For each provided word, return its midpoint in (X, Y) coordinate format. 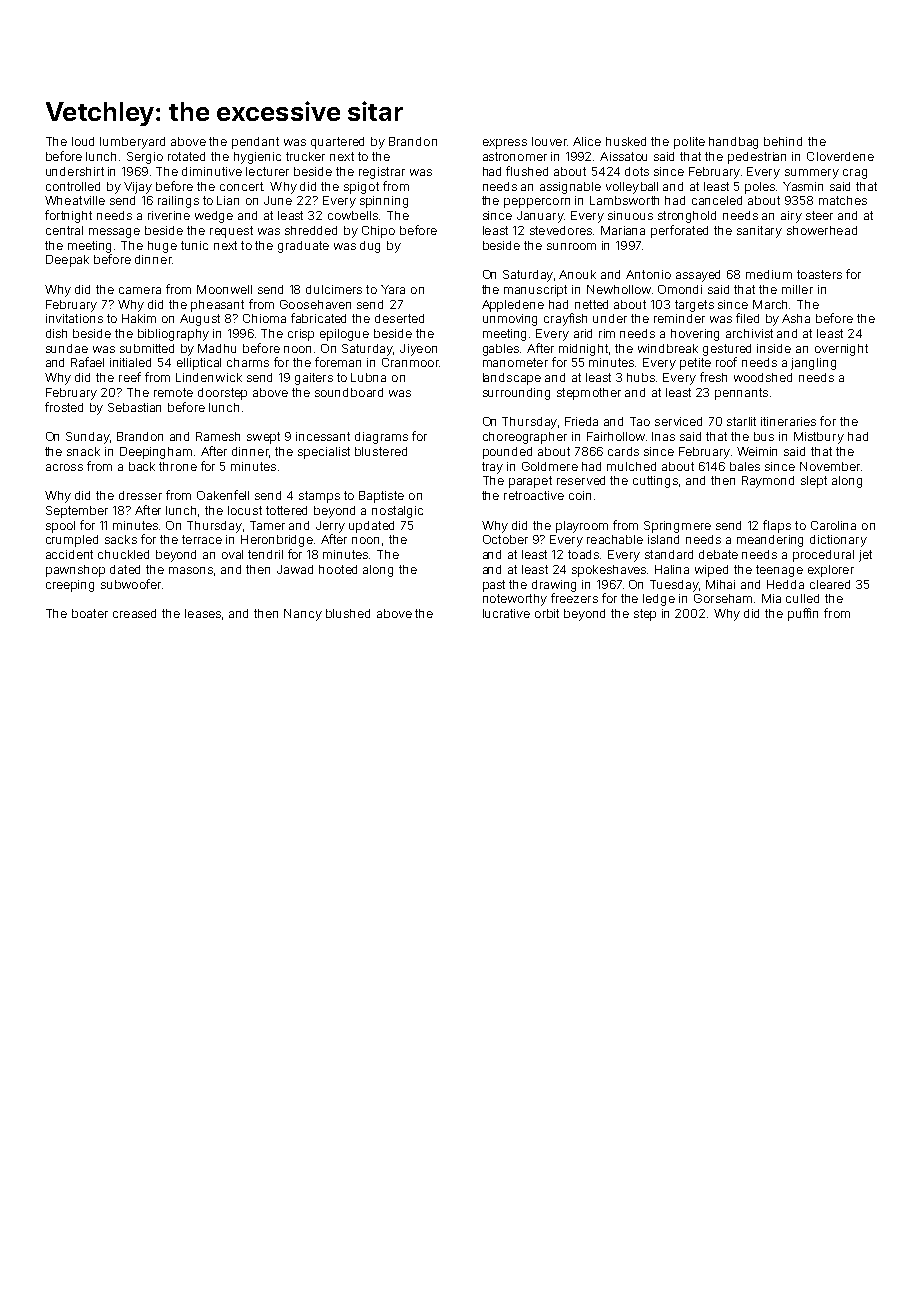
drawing (554, 586)
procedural (823, 556)
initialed (130, 362)
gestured (727, 350)
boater (90, 613)
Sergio (145, 158)
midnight (583, 350)
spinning (384, 202)
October (505, 539)
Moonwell (224, 289)
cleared (830, 584)
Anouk (577, 274)
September (77, 512)
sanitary (759, 232)
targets (694, 306)
